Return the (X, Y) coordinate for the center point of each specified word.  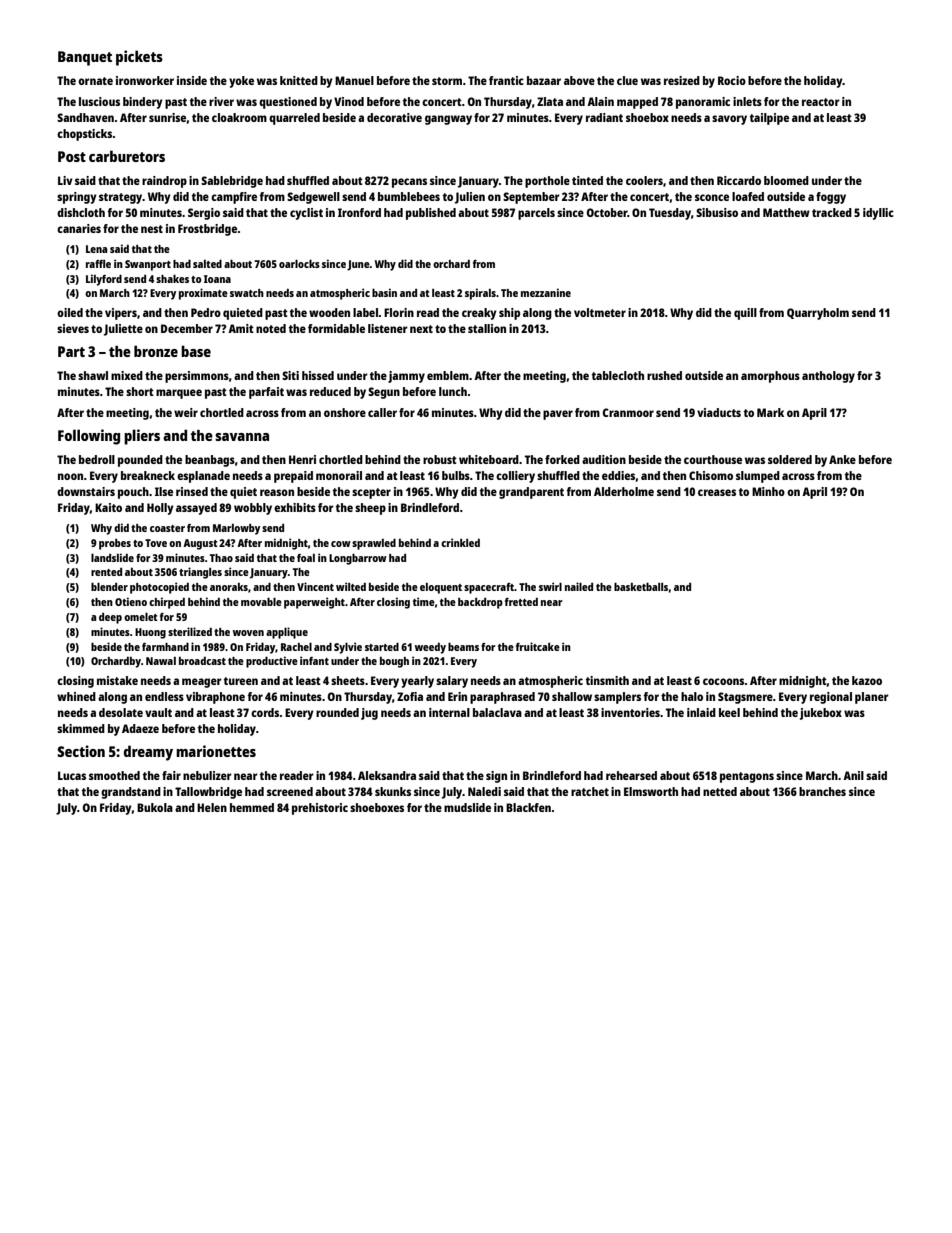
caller (382, 412)
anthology (828, 377)
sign (496, 777)
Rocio (732, 80)
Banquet (85, 58)
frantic (506, 80)
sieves (73, 328)
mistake (117, 680)
